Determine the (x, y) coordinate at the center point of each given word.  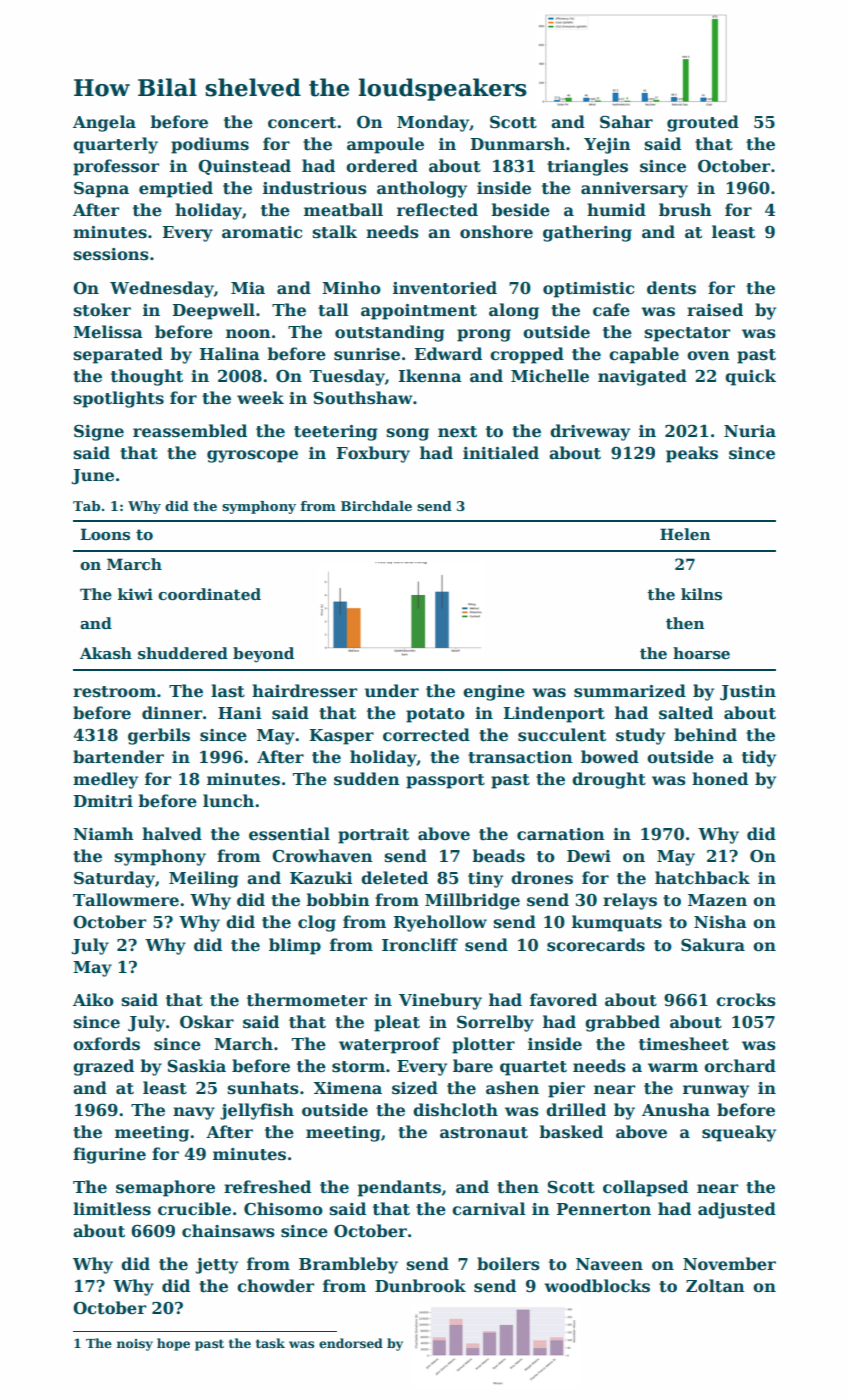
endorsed (351, 1343)
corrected (426, 735)
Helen (685, 534)
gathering (587, 233)
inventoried (445, 288)
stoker (102, 310)
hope (173, 1344)
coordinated (209, 594)
